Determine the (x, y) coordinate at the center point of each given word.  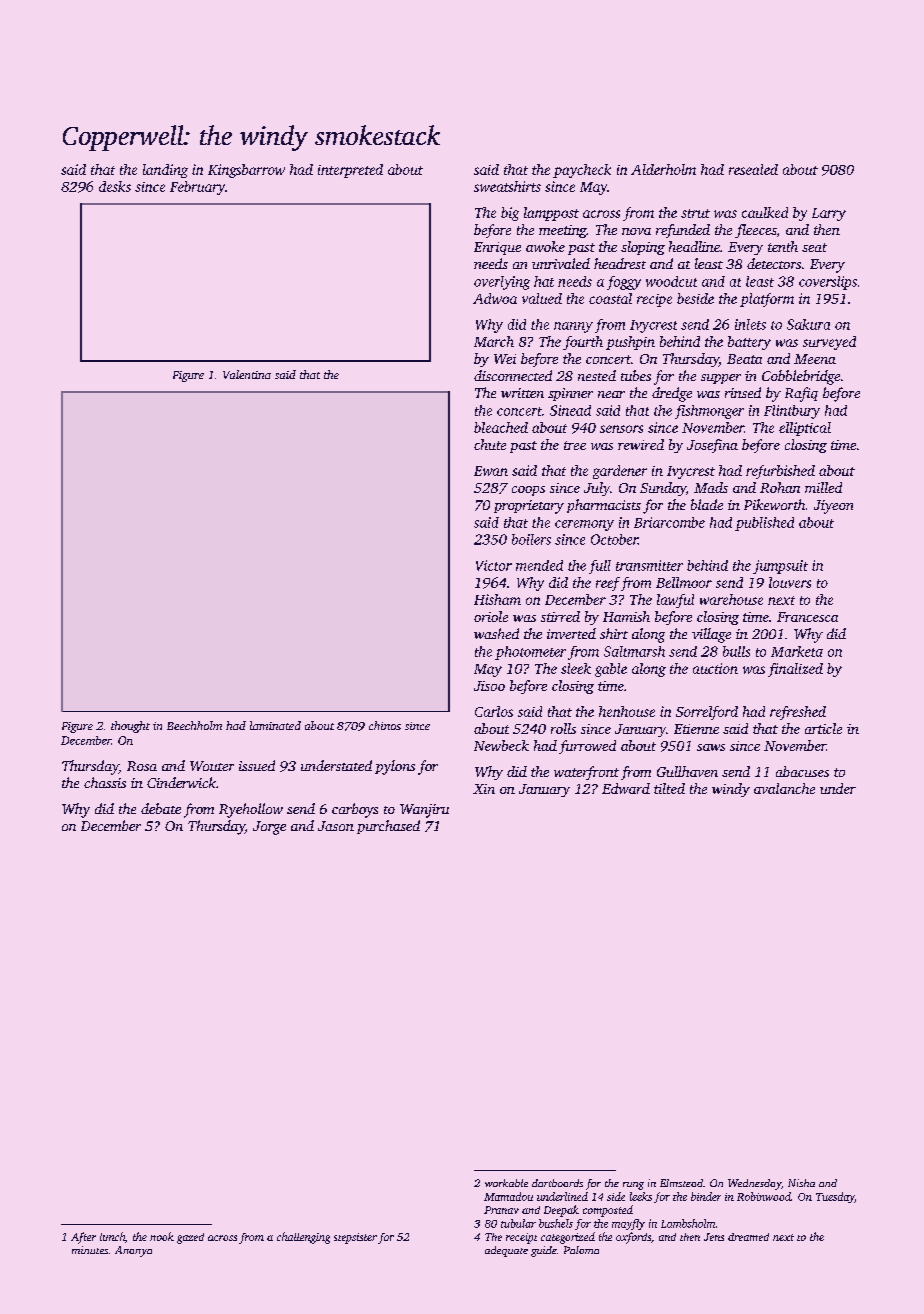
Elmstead (681, 1183)
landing (165, 171)
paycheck (582, 171)
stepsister (355, 1238)
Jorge (269, 828)
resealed (753, 169)
